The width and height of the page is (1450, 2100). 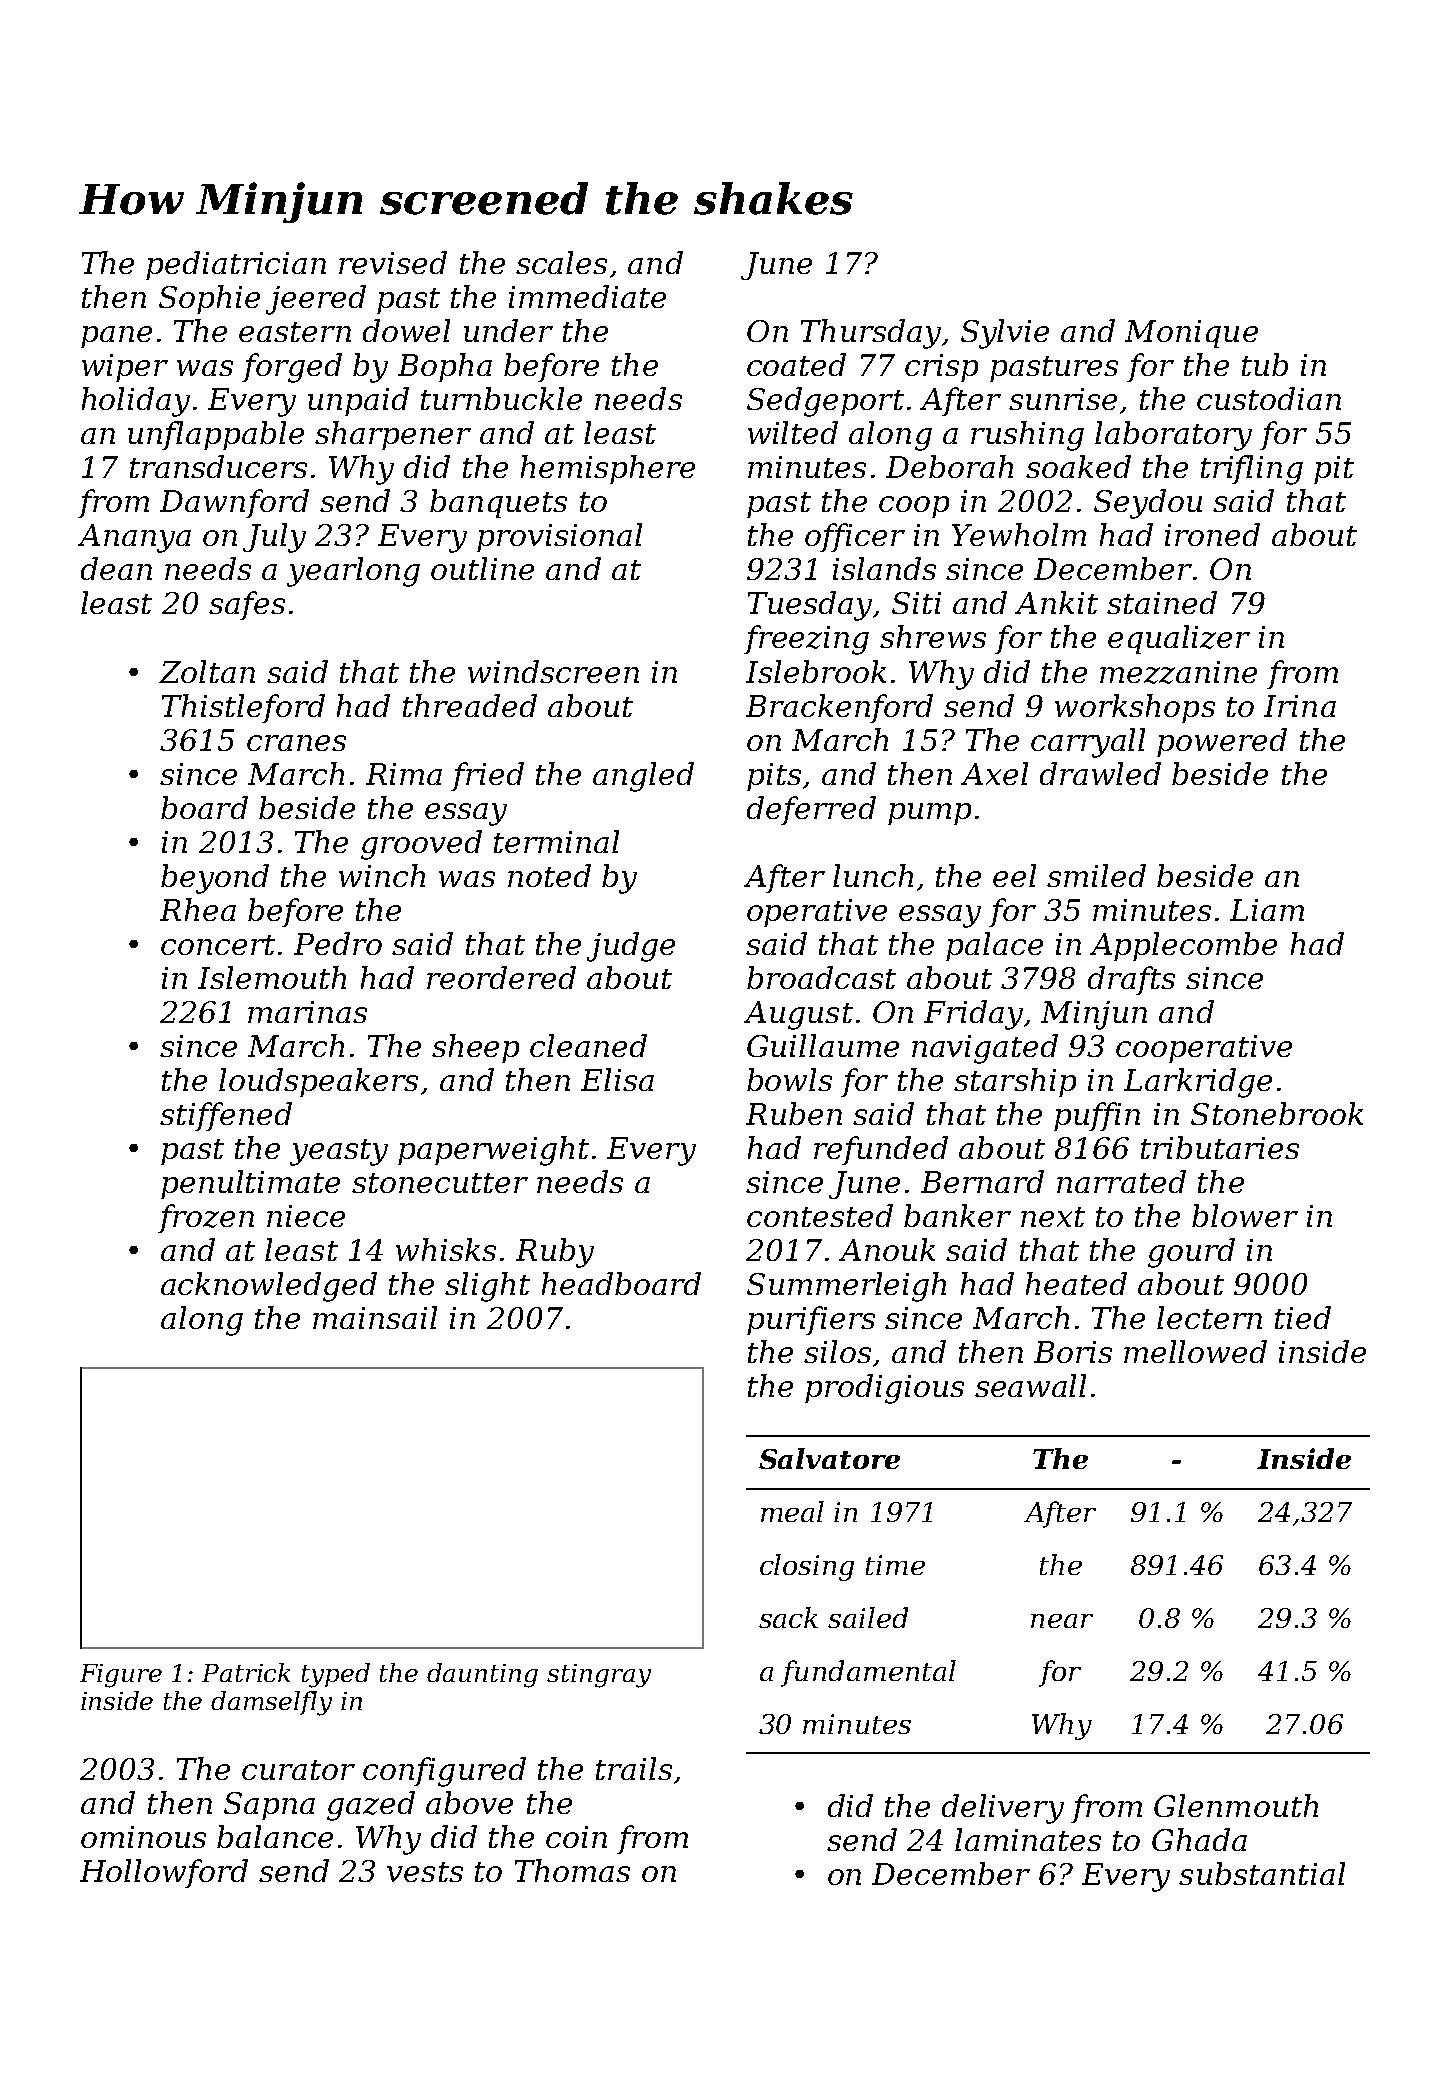 What do you see at coordinates (1178, 672) in the page?
I see `mezzanine` at bounding box center [1178, 672].
